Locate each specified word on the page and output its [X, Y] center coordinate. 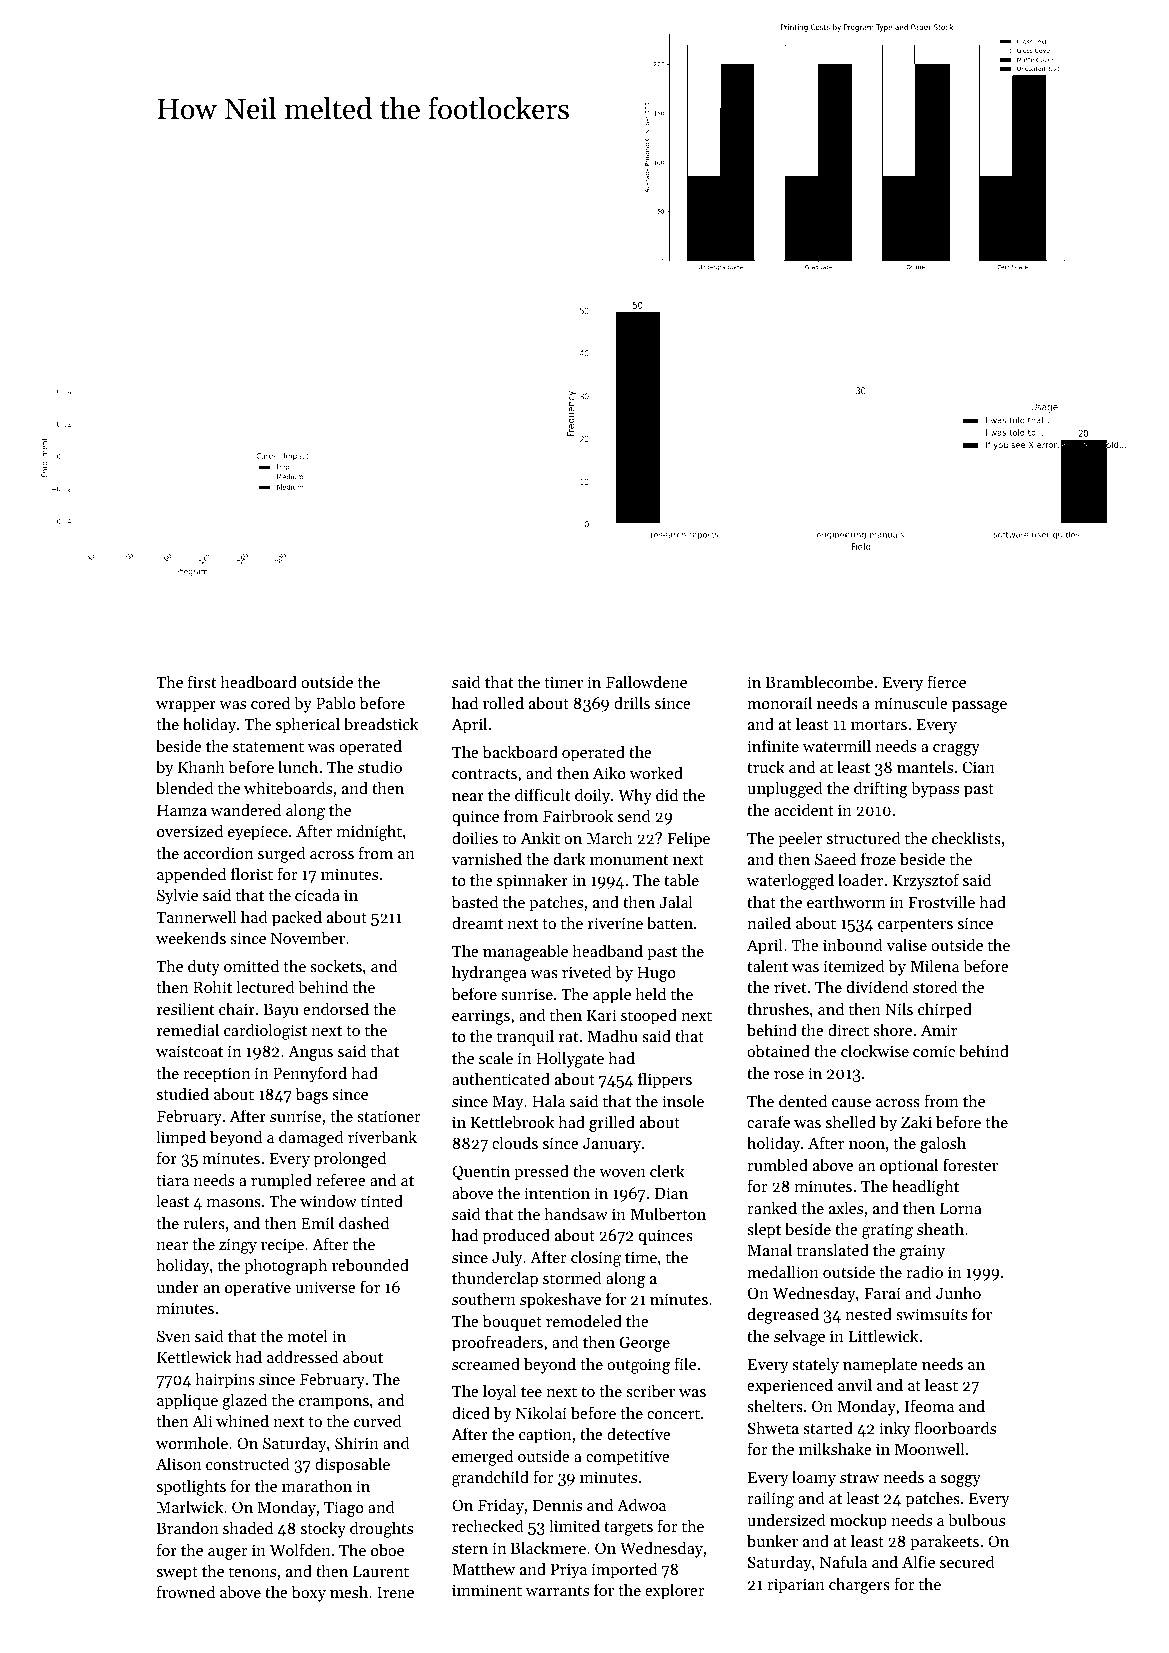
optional [909, 1166]
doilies [475, 837]
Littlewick [883, 1335]
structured [864, 837]
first [202, 681]
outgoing [638, 1366]
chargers [859, 1585]
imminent [487, 1590]
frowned [186, 1591]
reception [216, 1075]
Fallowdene [646, 681]
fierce [946, 681]
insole [683, 1100]
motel [307, 1335]
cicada [317, 894]
